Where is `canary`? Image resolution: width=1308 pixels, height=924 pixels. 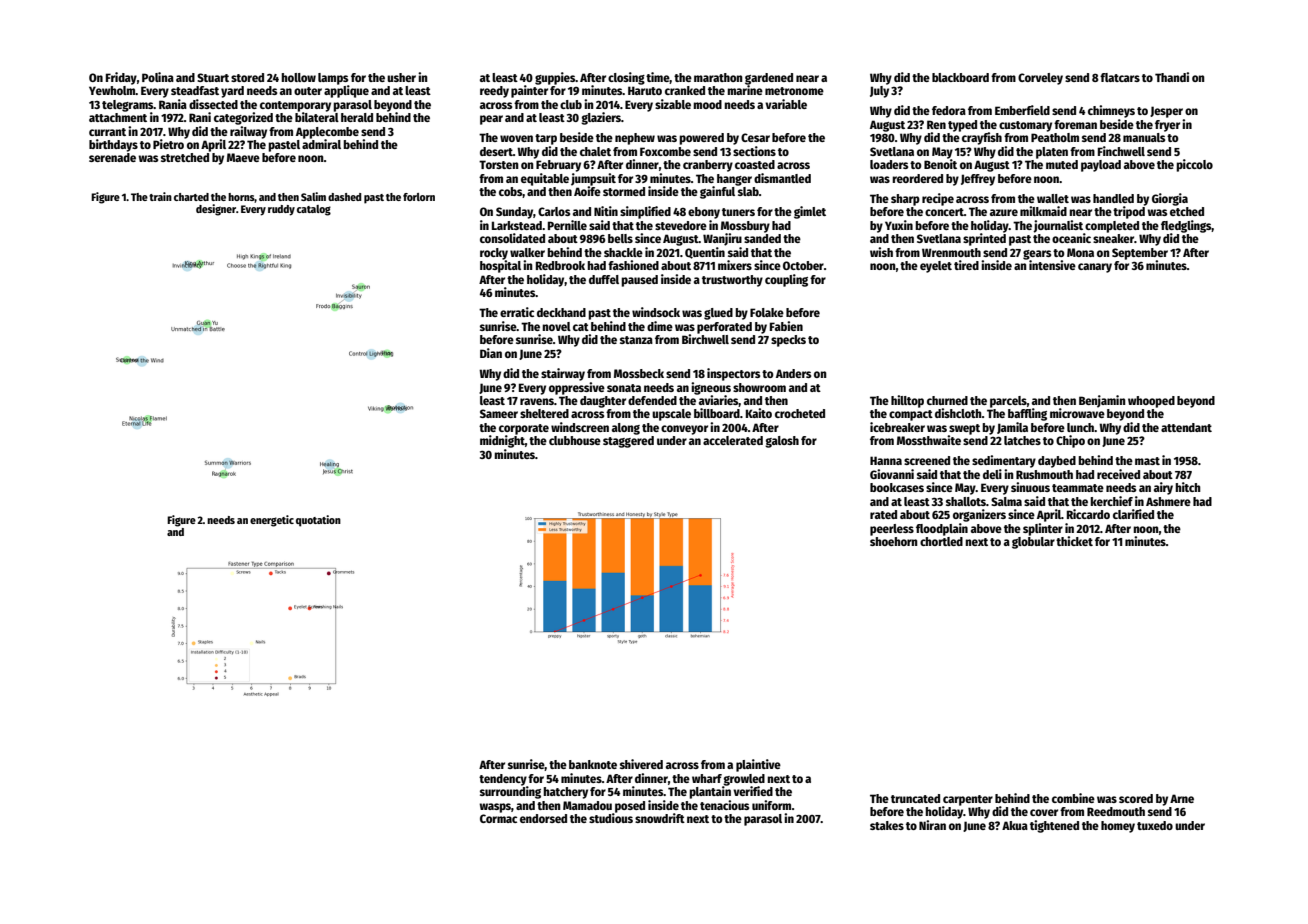
canary is located at coordinates (1095, 268).
